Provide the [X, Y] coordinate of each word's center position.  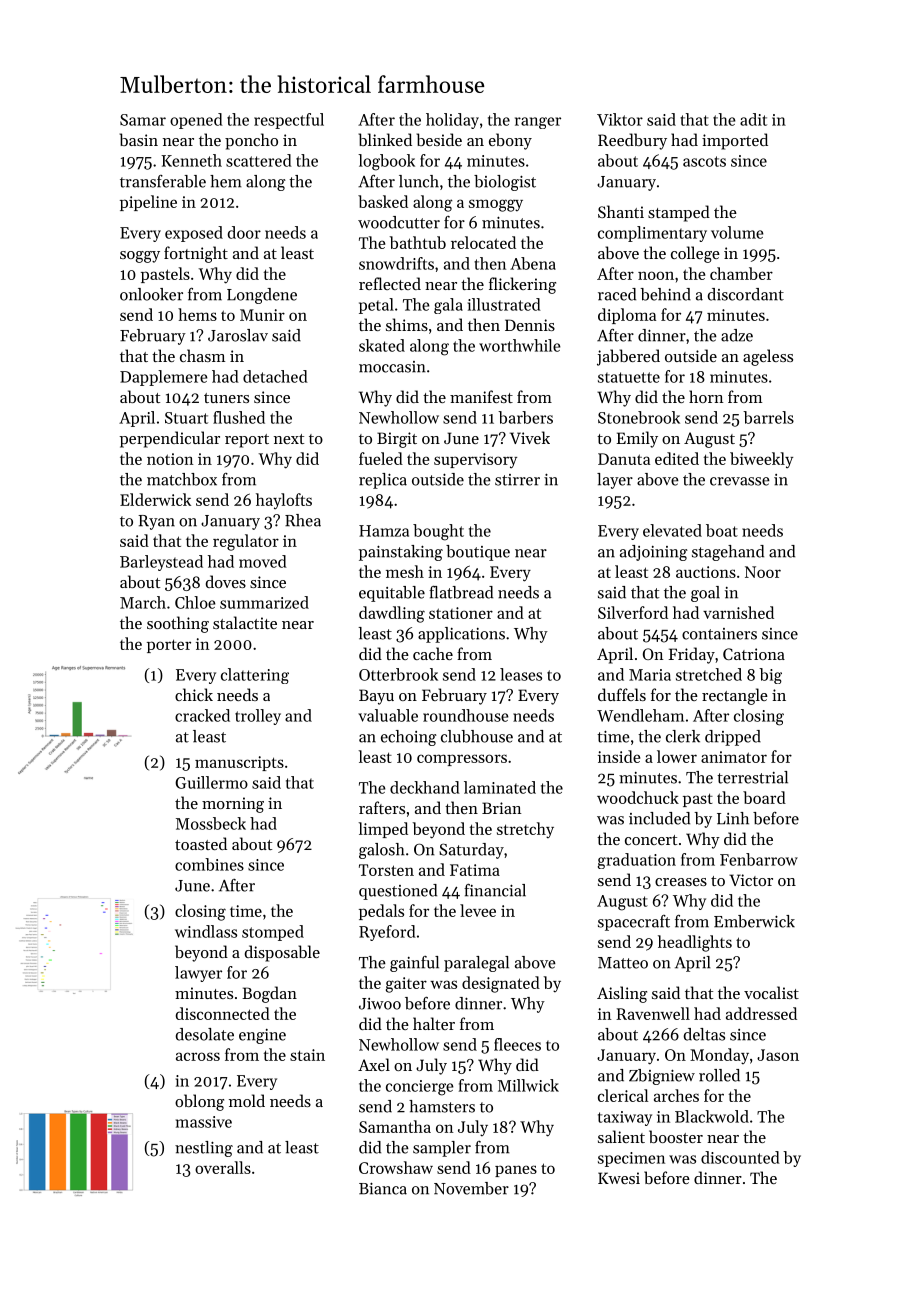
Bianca [383, 1188]
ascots [704, 161]
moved [263, 561]
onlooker [151, 294]
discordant [746, 294]
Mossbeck [211, 823]
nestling [204, 1149]
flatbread [461, 592]
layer [615, 481]
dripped [733, 738]
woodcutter [399, 222]
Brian [501, 808]
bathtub [418, 242]
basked [383, 201]
